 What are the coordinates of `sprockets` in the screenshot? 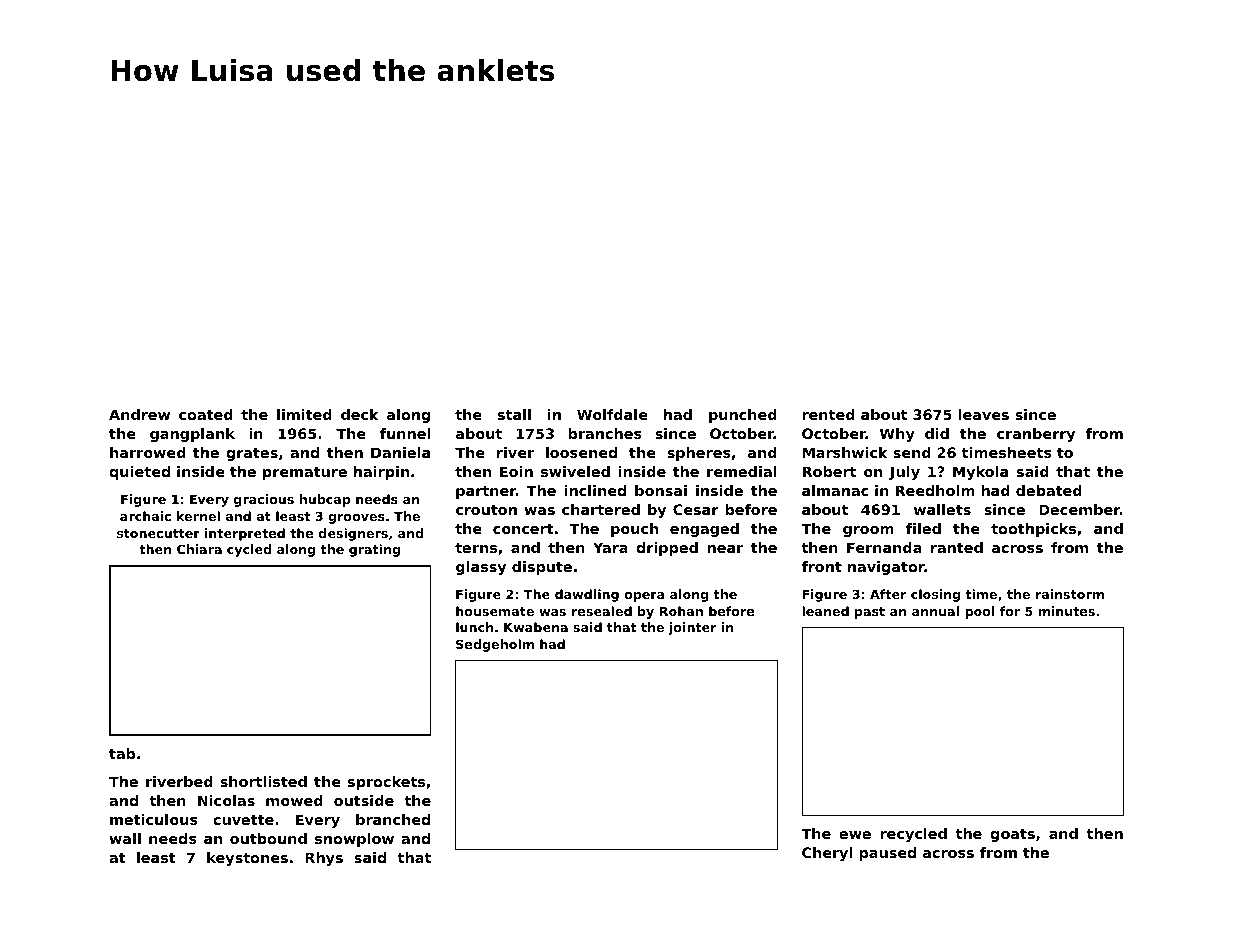 It's located at (386, 783).
